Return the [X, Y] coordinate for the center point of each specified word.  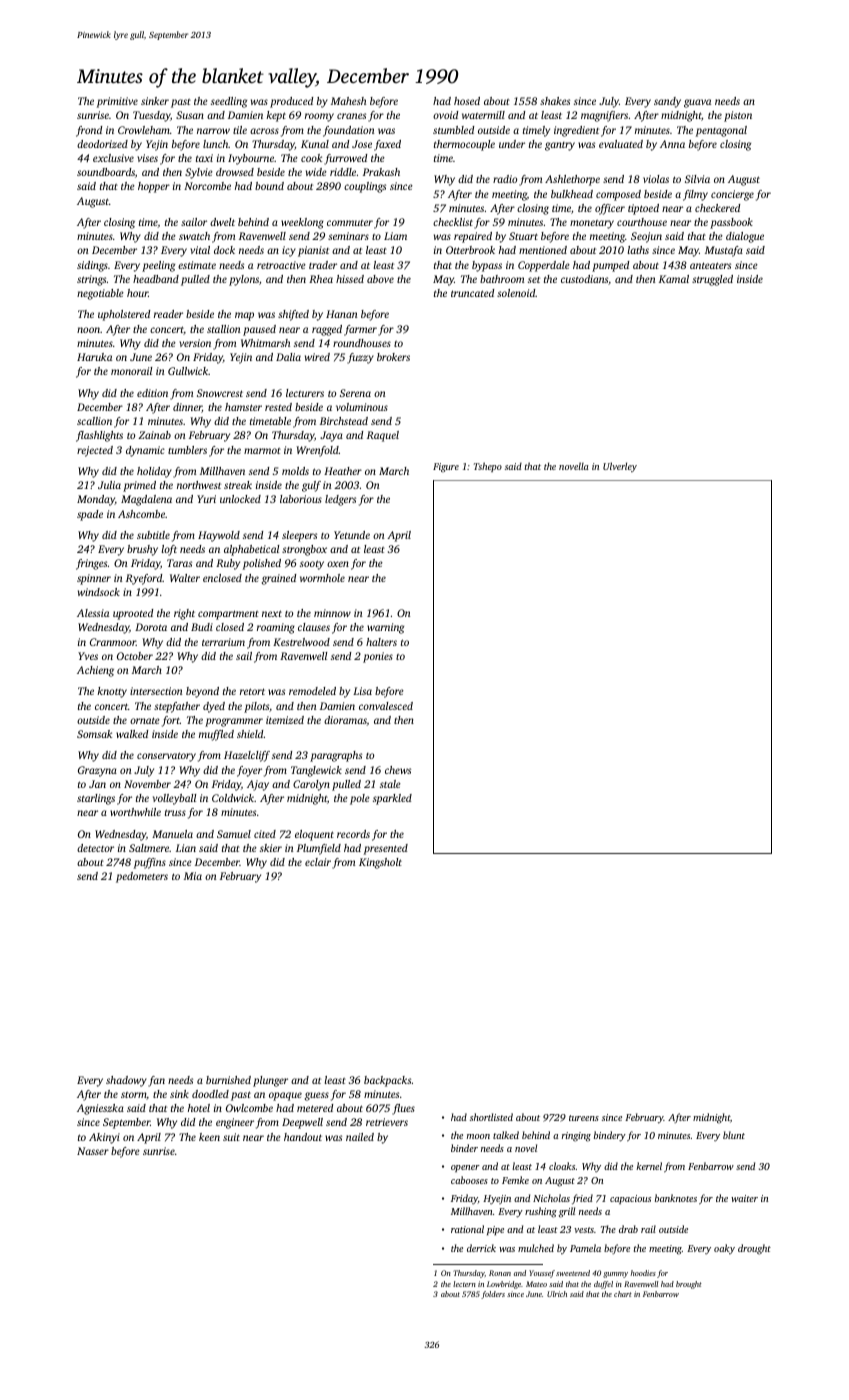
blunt [734, 1135]
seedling [229, 102]
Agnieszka [100, 1109]
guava [697, 103]
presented [386, 849]
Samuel [234, 834]
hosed [467, 101]
